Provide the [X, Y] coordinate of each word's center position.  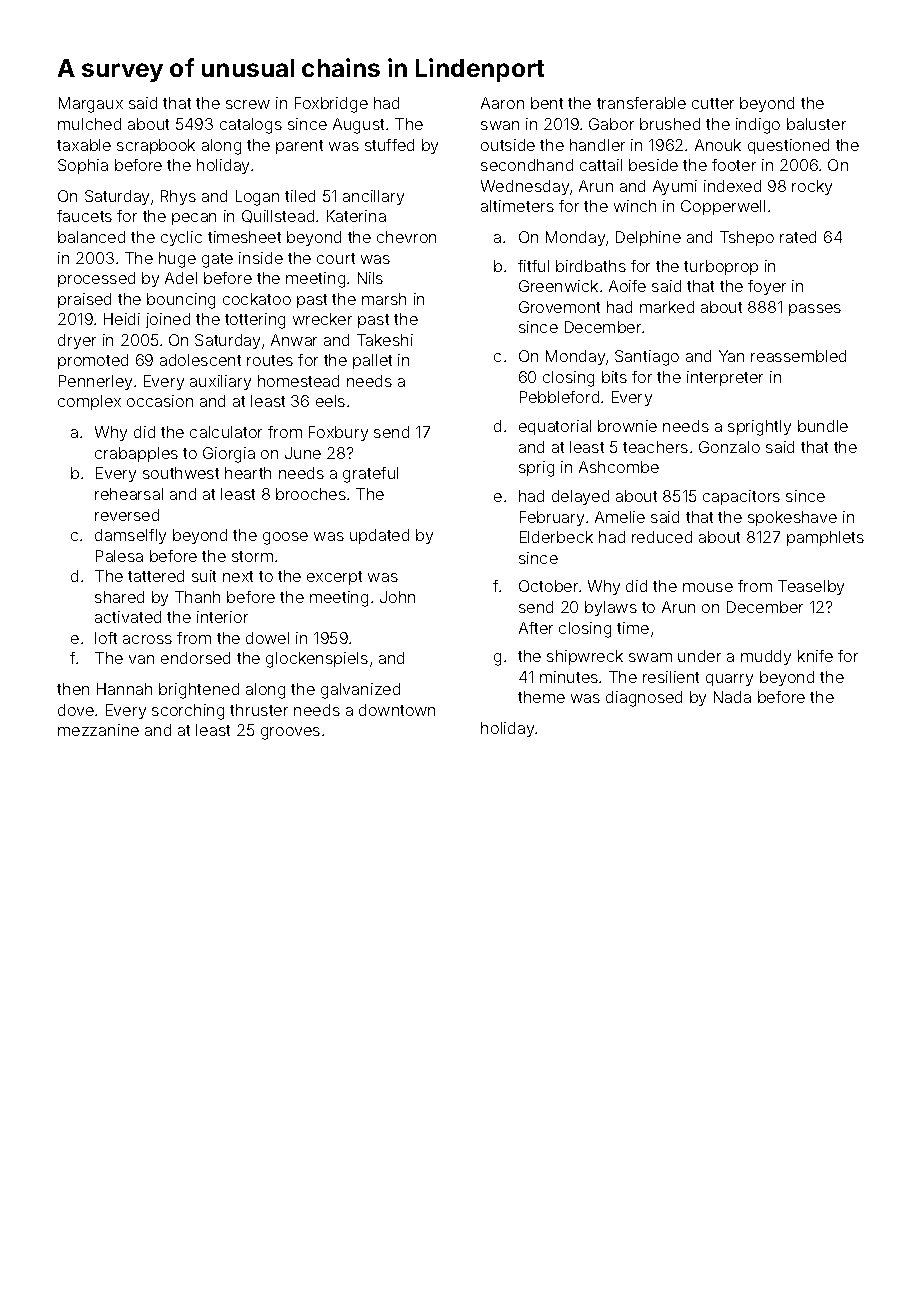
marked [667, 307]
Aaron [502, 103]
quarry [729, 680]
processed [96, 279]
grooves [290, 733]
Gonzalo [729, 447]
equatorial [555, 427]
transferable [641, 103]
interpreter [725, 378]
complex [89, 402]
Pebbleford [559, 397]
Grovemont [559, 307]
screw [248, 104]
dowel [267, 638]
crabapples [136, 454]
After [536, 628]
